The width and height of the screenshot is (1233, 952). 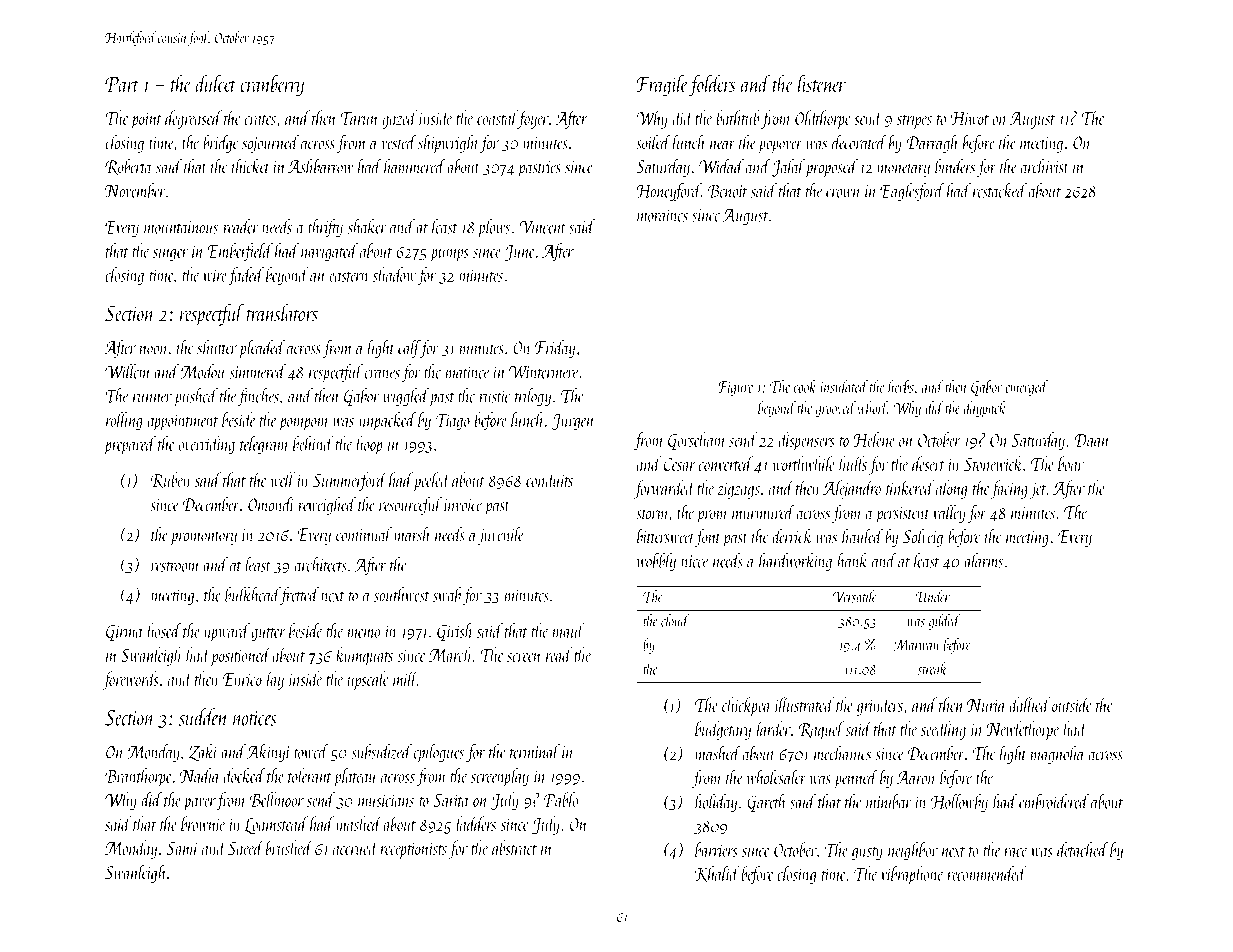 What do you see at coordinates (933, 596) in the screenshot?
I see `Under` at bounding box center [933, 596].
